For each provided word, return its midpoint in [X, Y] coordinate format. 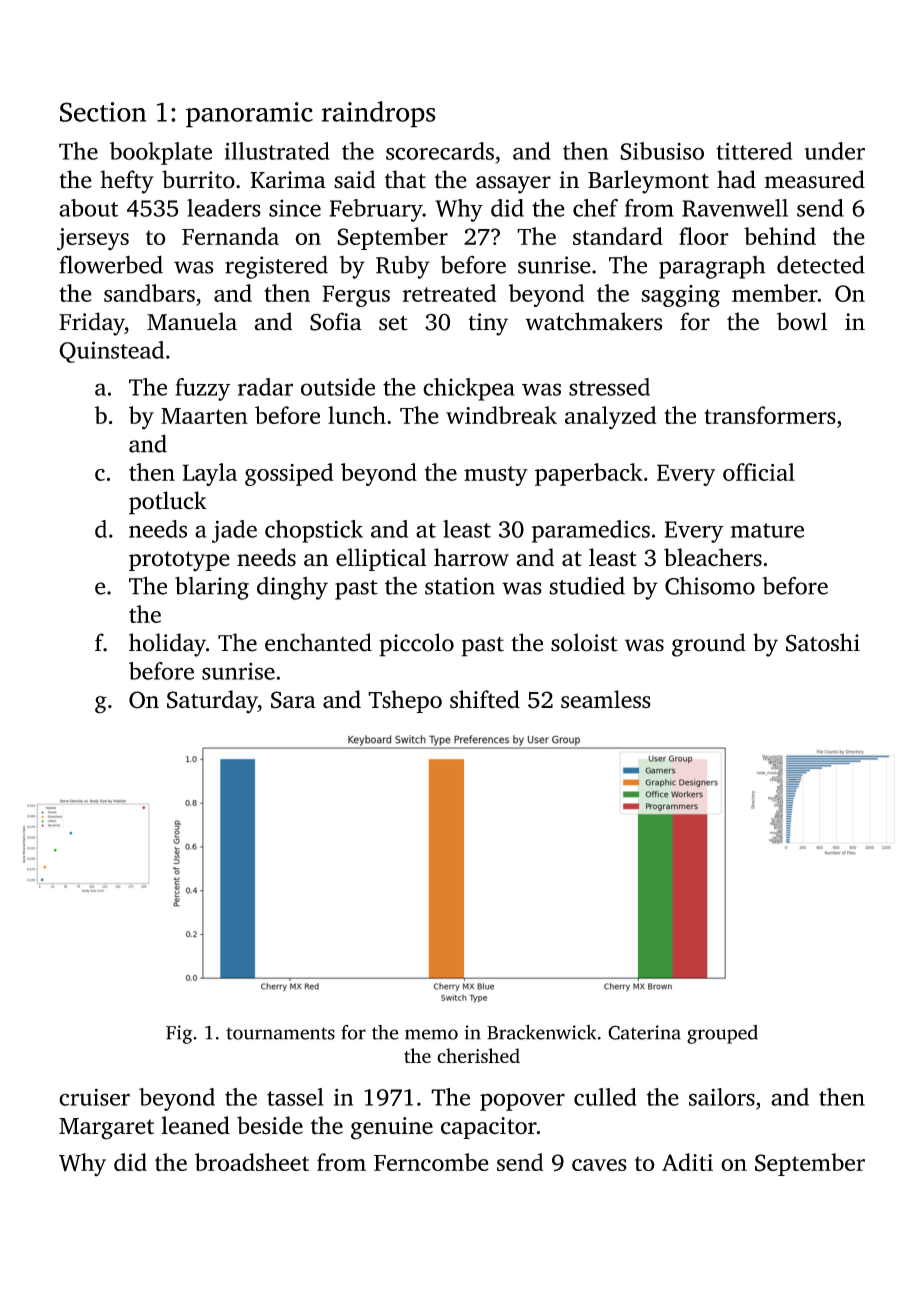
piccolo [416, 645]
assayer [513, 185]
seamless [606, 699]
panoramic [249, 115]
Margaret [106, 1129]
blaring [212, 588]
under [834, 151]
